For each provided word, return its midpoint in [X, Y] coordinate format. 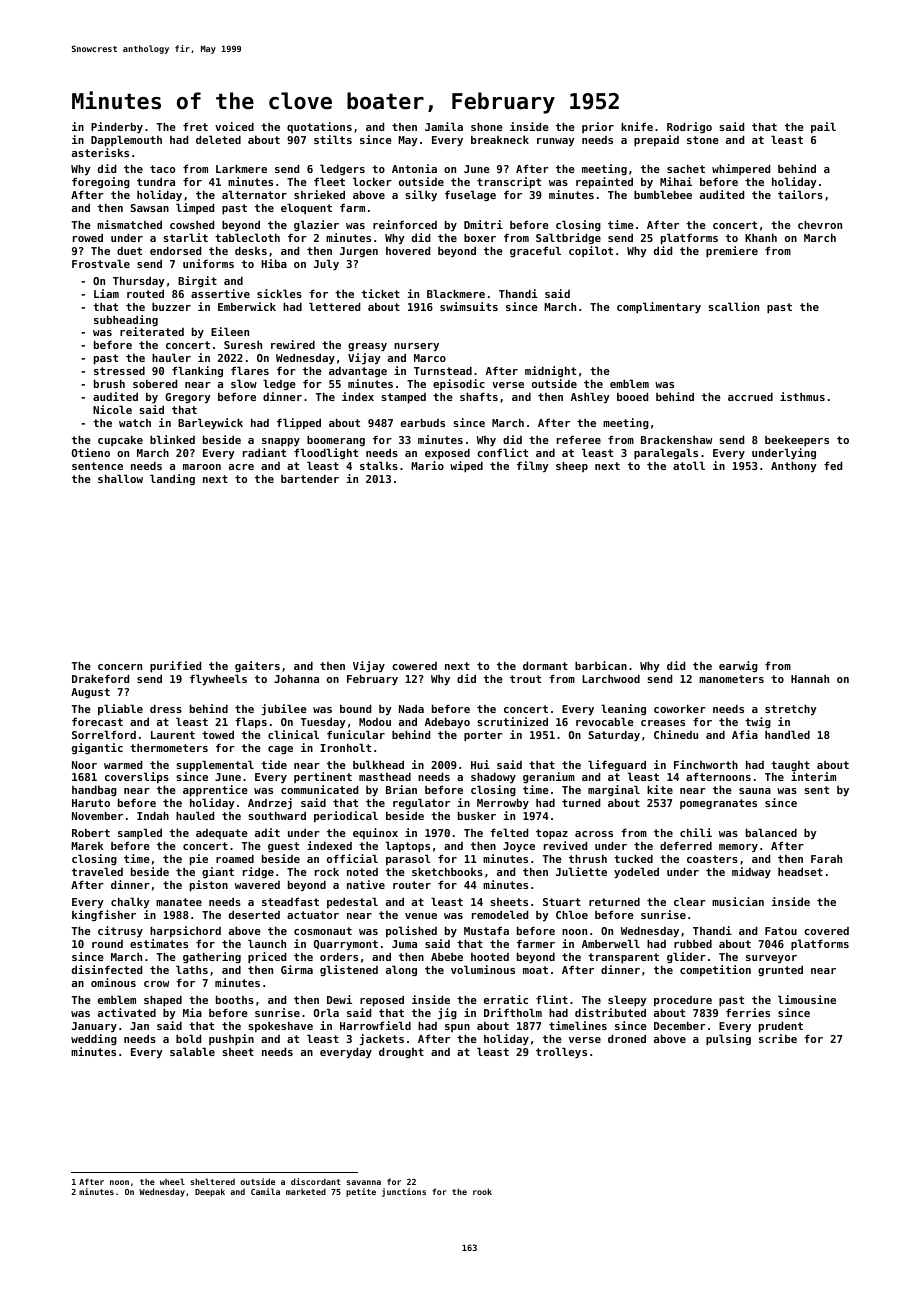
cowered [414, 666]
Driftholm [513, 1012]
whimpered [741, 169]
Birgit [197, 281]
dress [166, 708]
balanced [771, 832]
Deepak [210, 1192]
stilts [333, 139]
